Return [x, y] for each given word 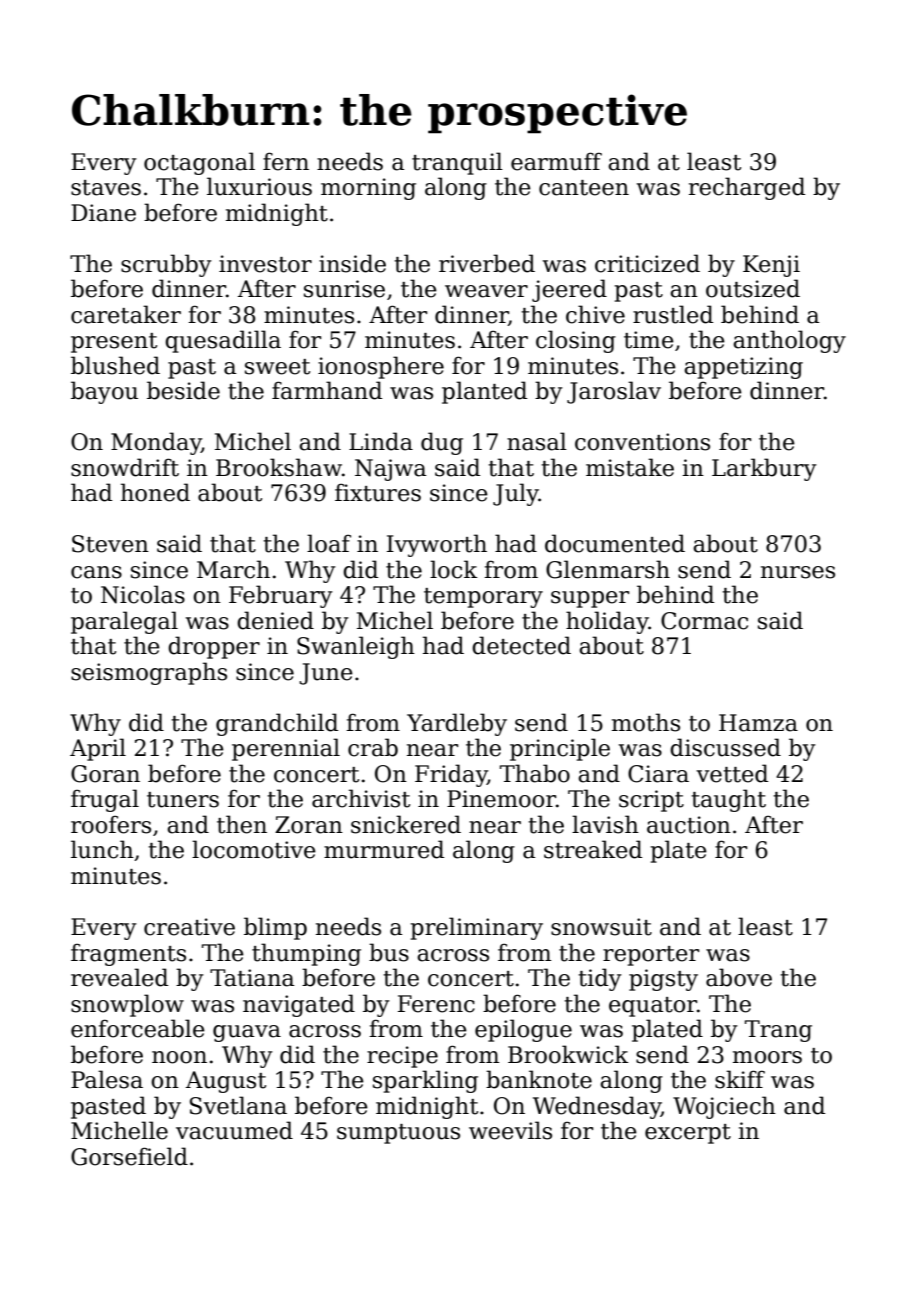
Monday [156, 443]
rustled [673, 314]
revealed [119, 977]
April [98, 749]
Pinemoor [501, 799]
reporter [651, 956]
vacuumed [234, 1130]
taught [728, 800]
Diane [103, 213]
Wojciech [724, 1107]
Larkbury [764, 469]
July [516, 494]
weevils [510, 1130]
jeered [569, 290]
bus [389, 952]
